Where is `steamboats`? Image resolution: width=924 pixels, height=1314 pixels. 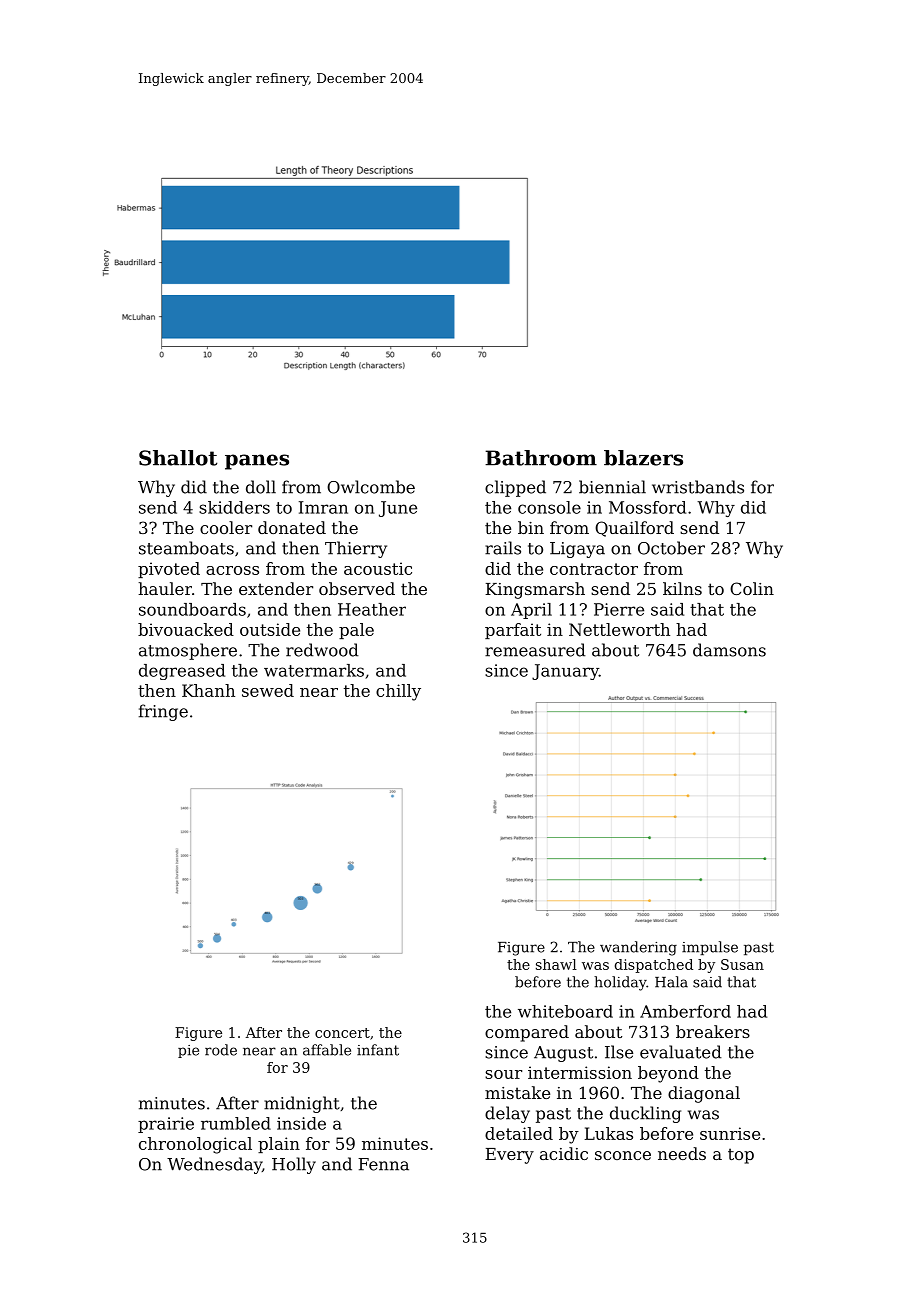
steamboats is located at coordinates (186, 548).
